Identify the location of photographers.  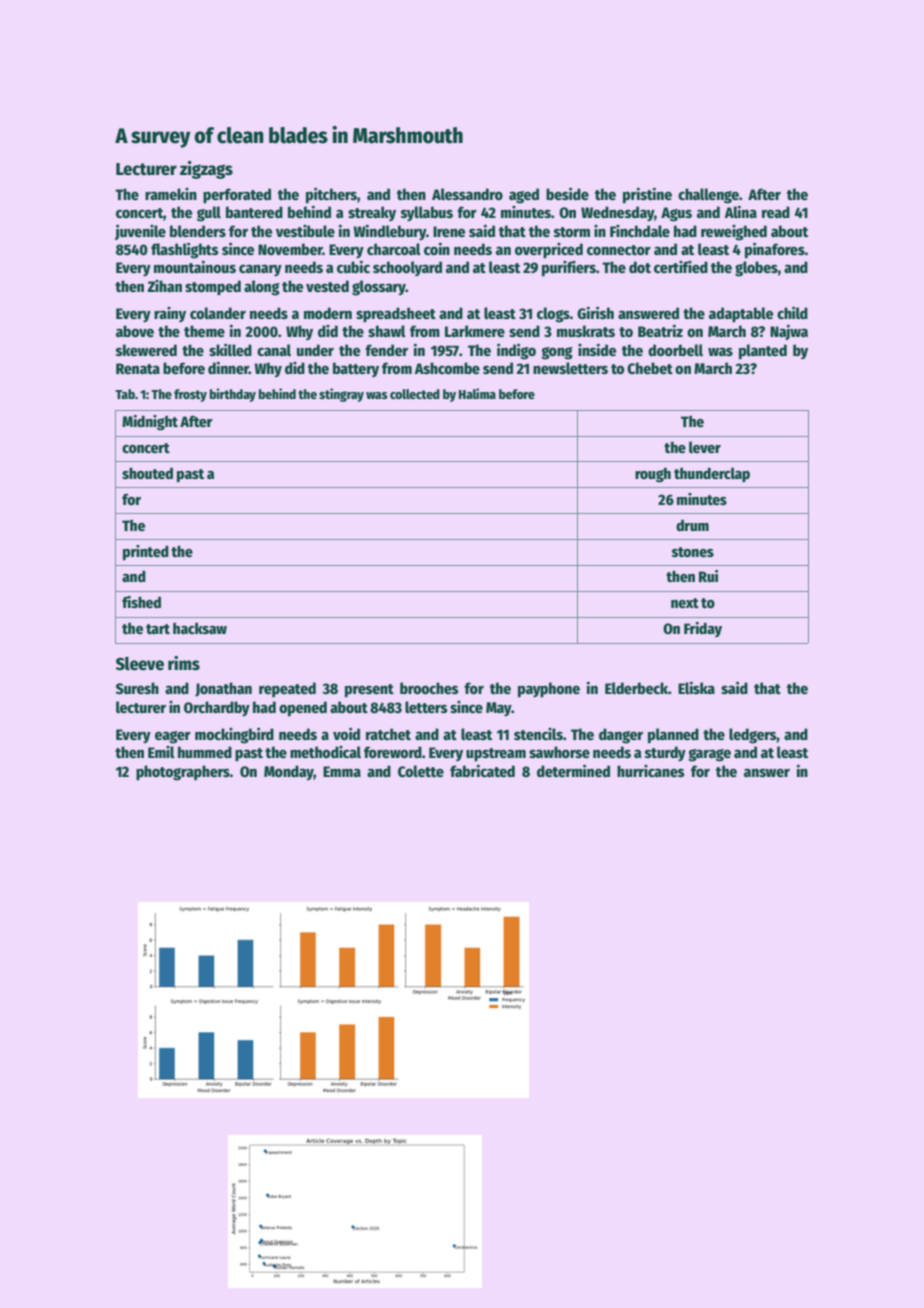
(183, 773).
